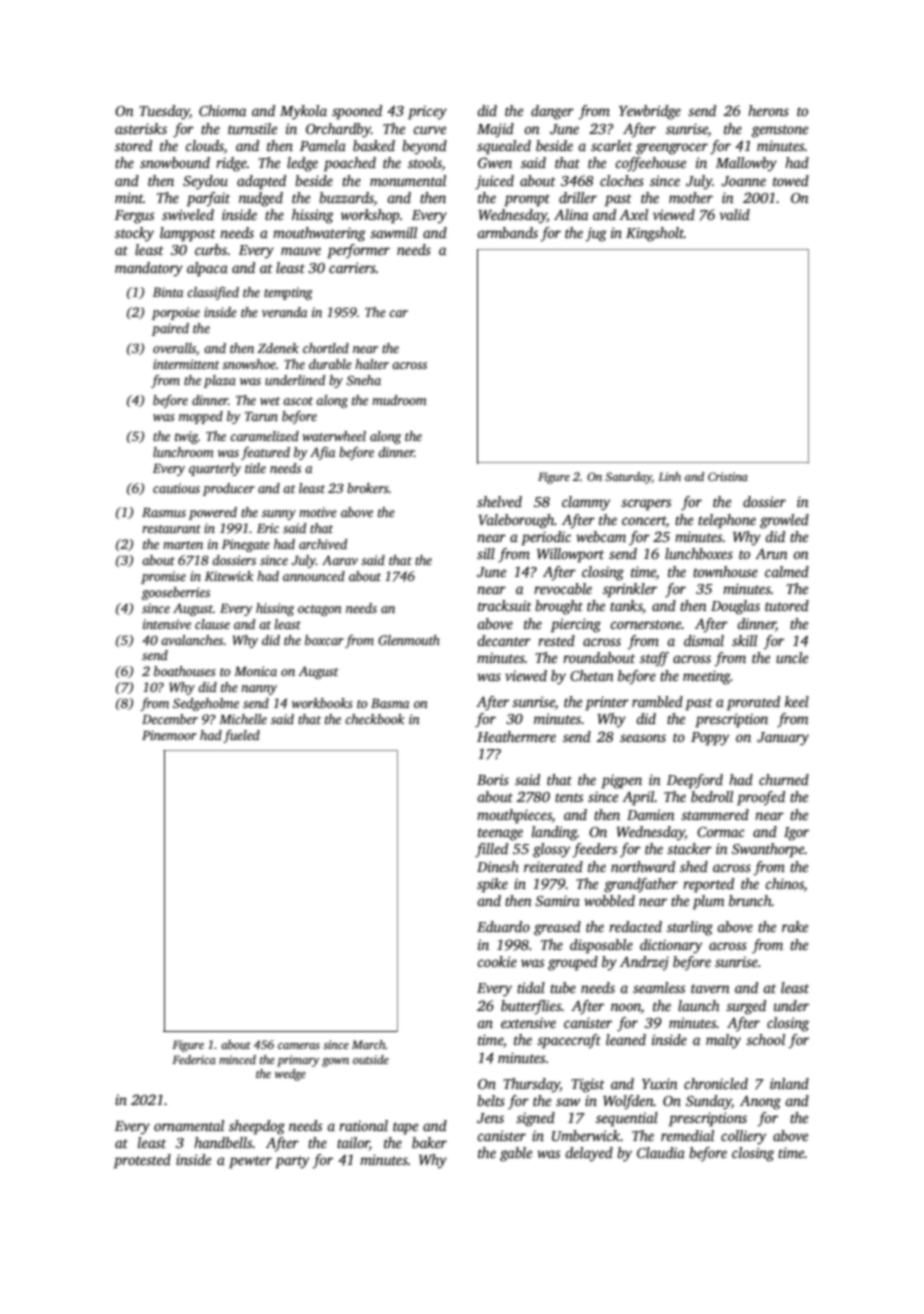 This screenshot has width=924, height=1314. Describe the element at coordinates (516, 1154) in the screenshot. I see `gable` at that location.
